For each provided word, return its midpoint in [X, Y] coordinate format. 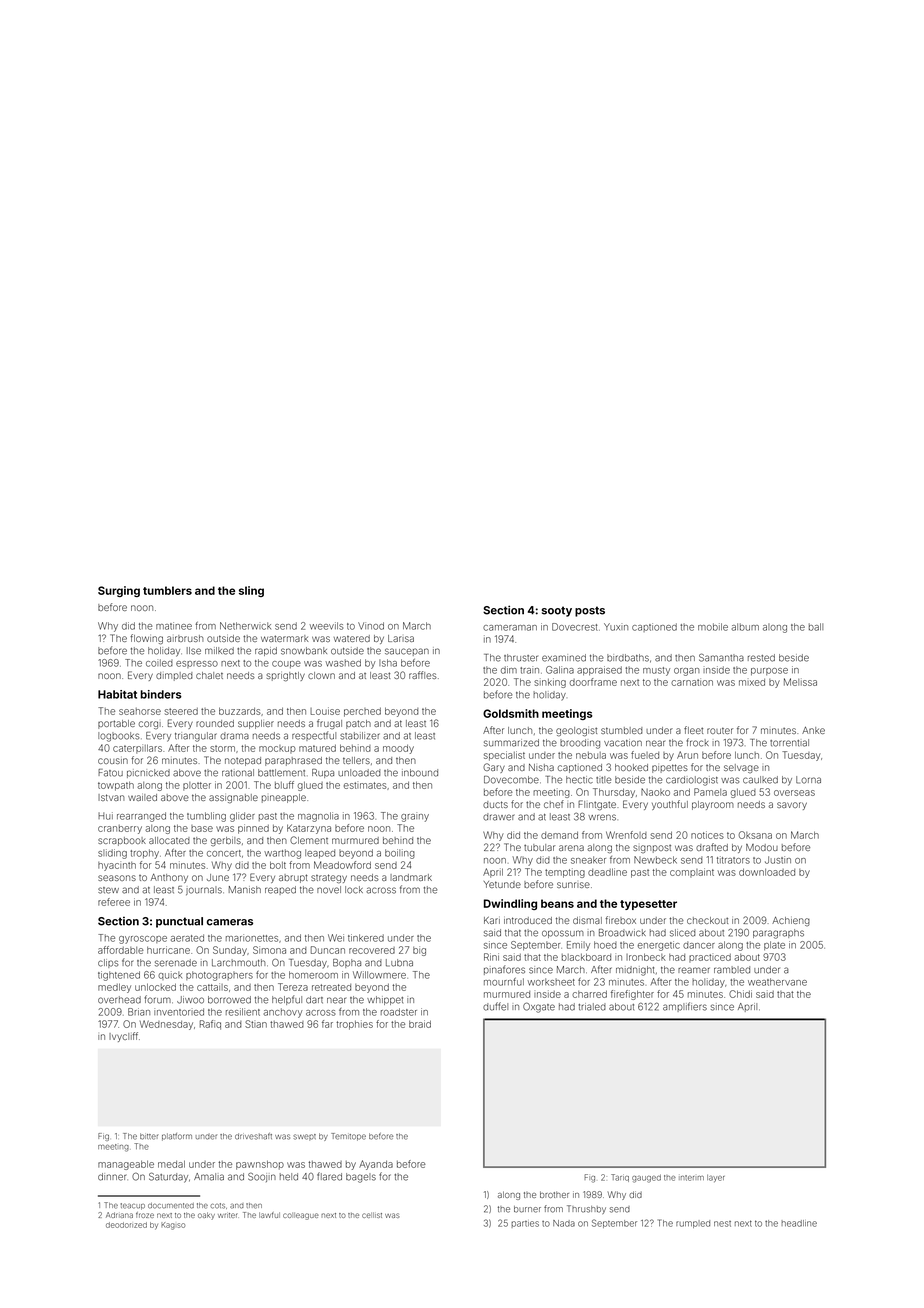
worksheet [551, 982]
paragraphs [778, 934]
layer [716, 1178]
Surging [119, 591]
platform [177, 1137]
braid [420, 1024]
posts [590, 611]
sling [251, 591]
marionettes [252, 938]
